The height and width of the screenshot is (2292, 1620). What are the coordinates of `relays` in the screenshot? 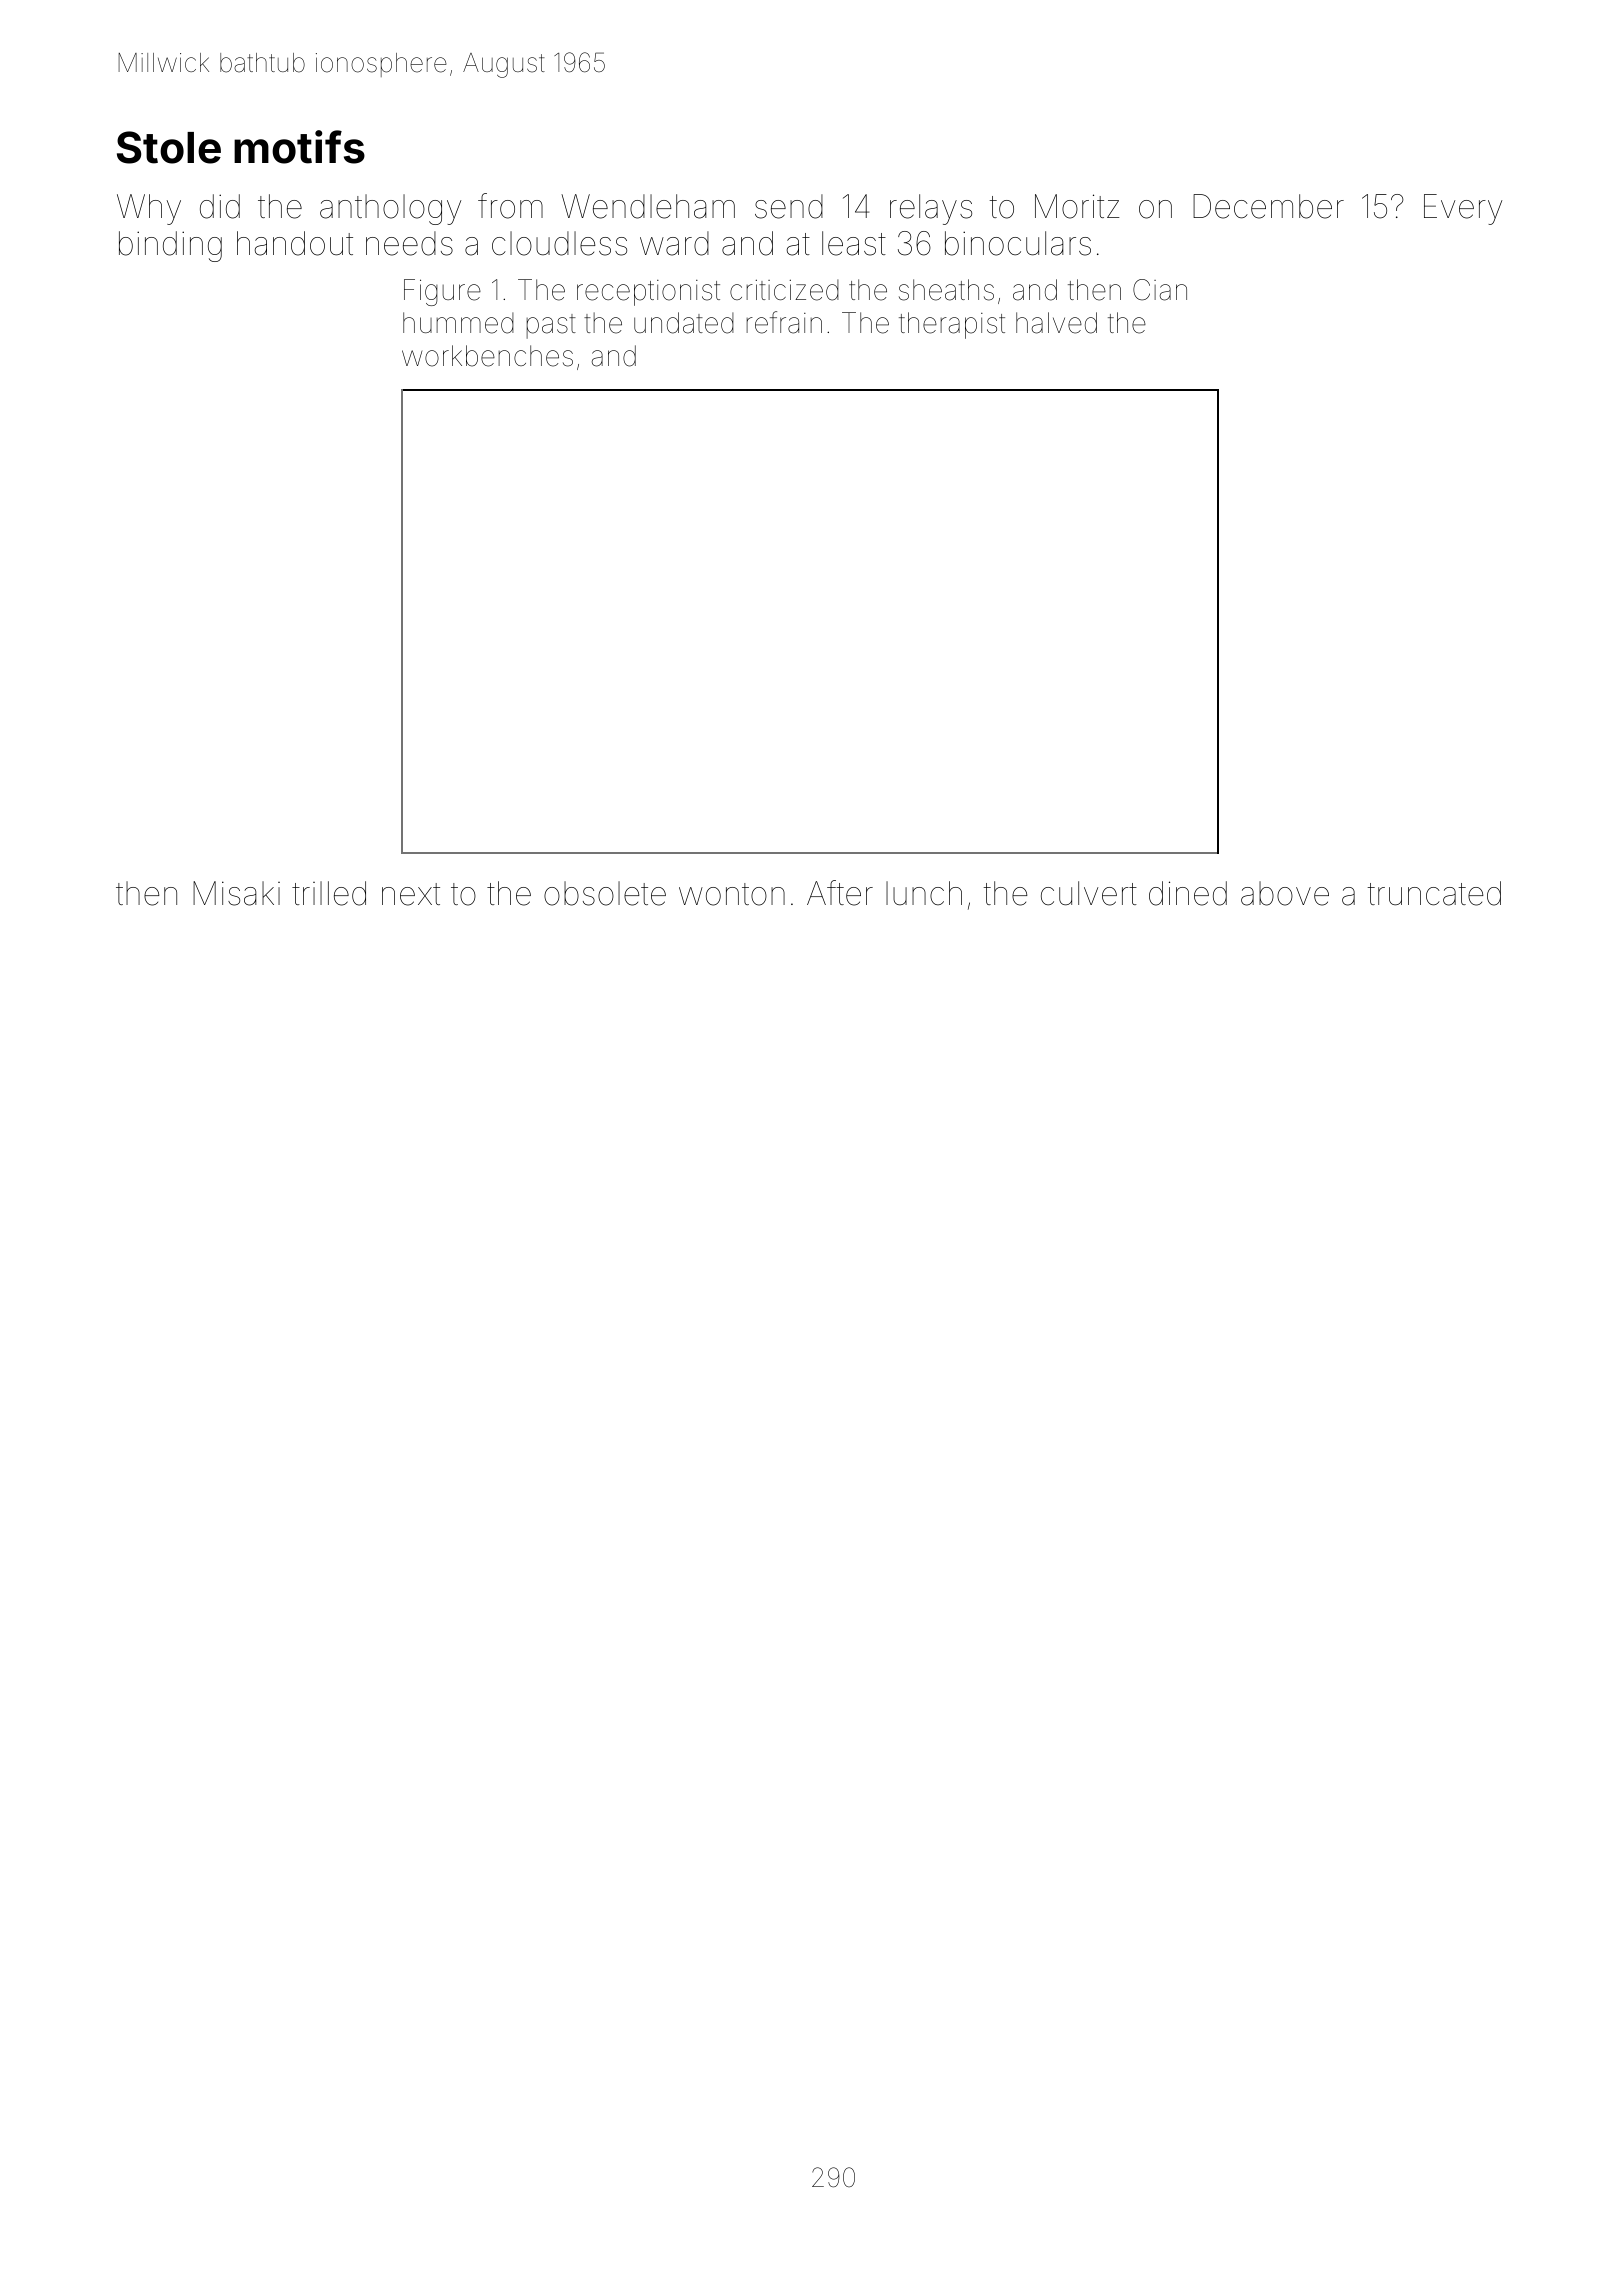 It's located at (931, 209).
